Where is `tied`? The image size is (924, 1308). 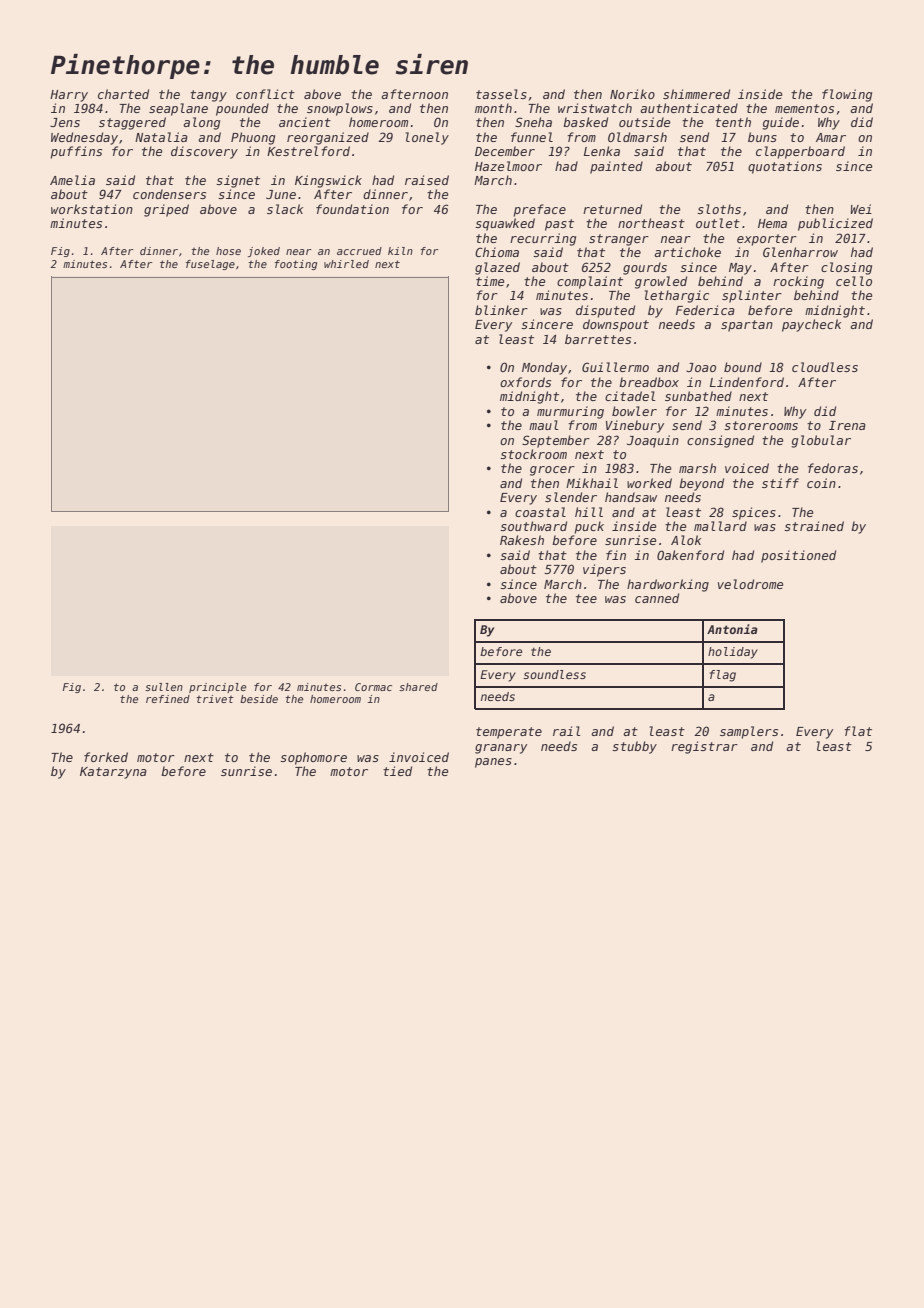 tied is located at coordinates (397, 771).
